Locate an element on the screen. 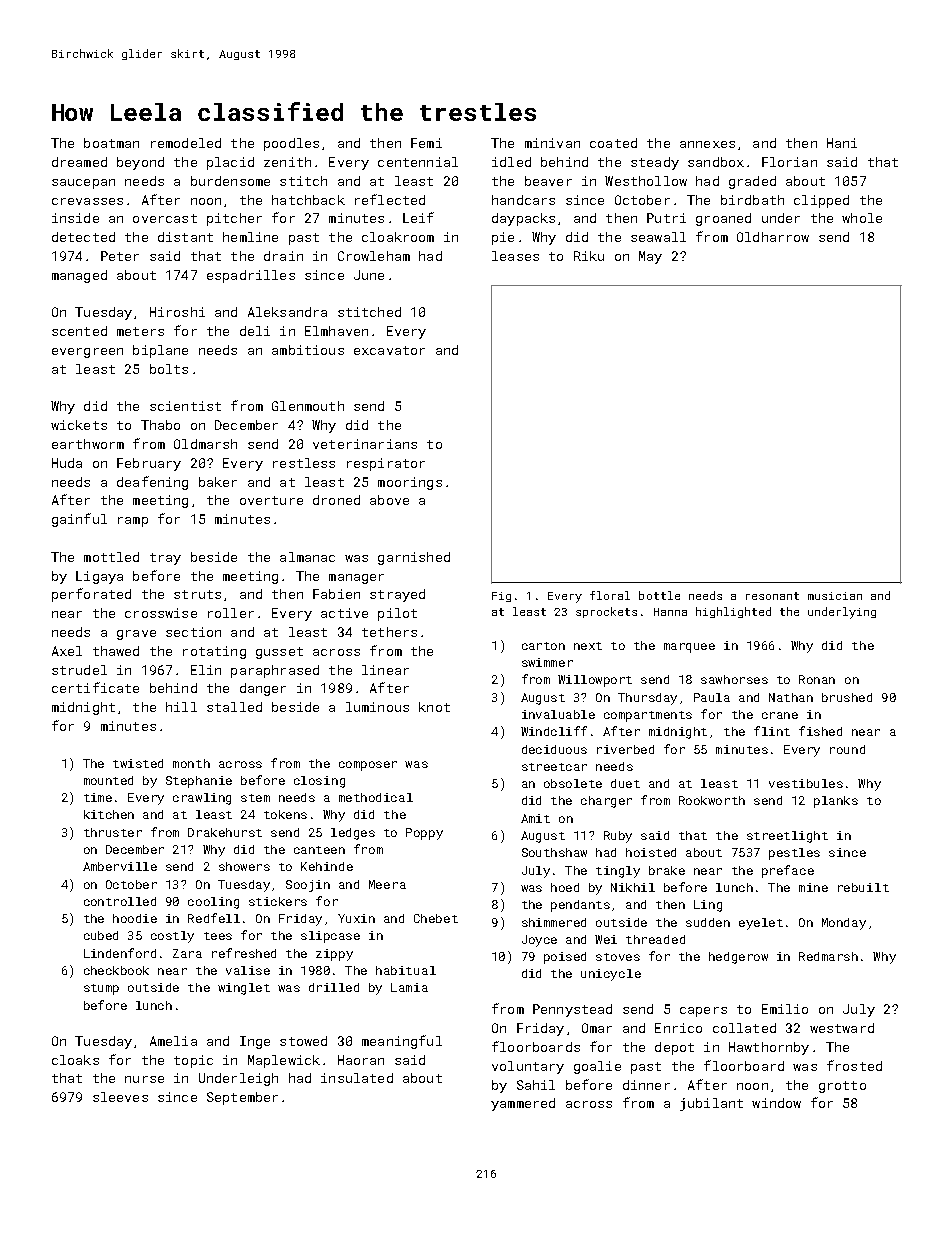 This screenshot has width=952, height=1233. tethers is located at coordinates (389, 632).
